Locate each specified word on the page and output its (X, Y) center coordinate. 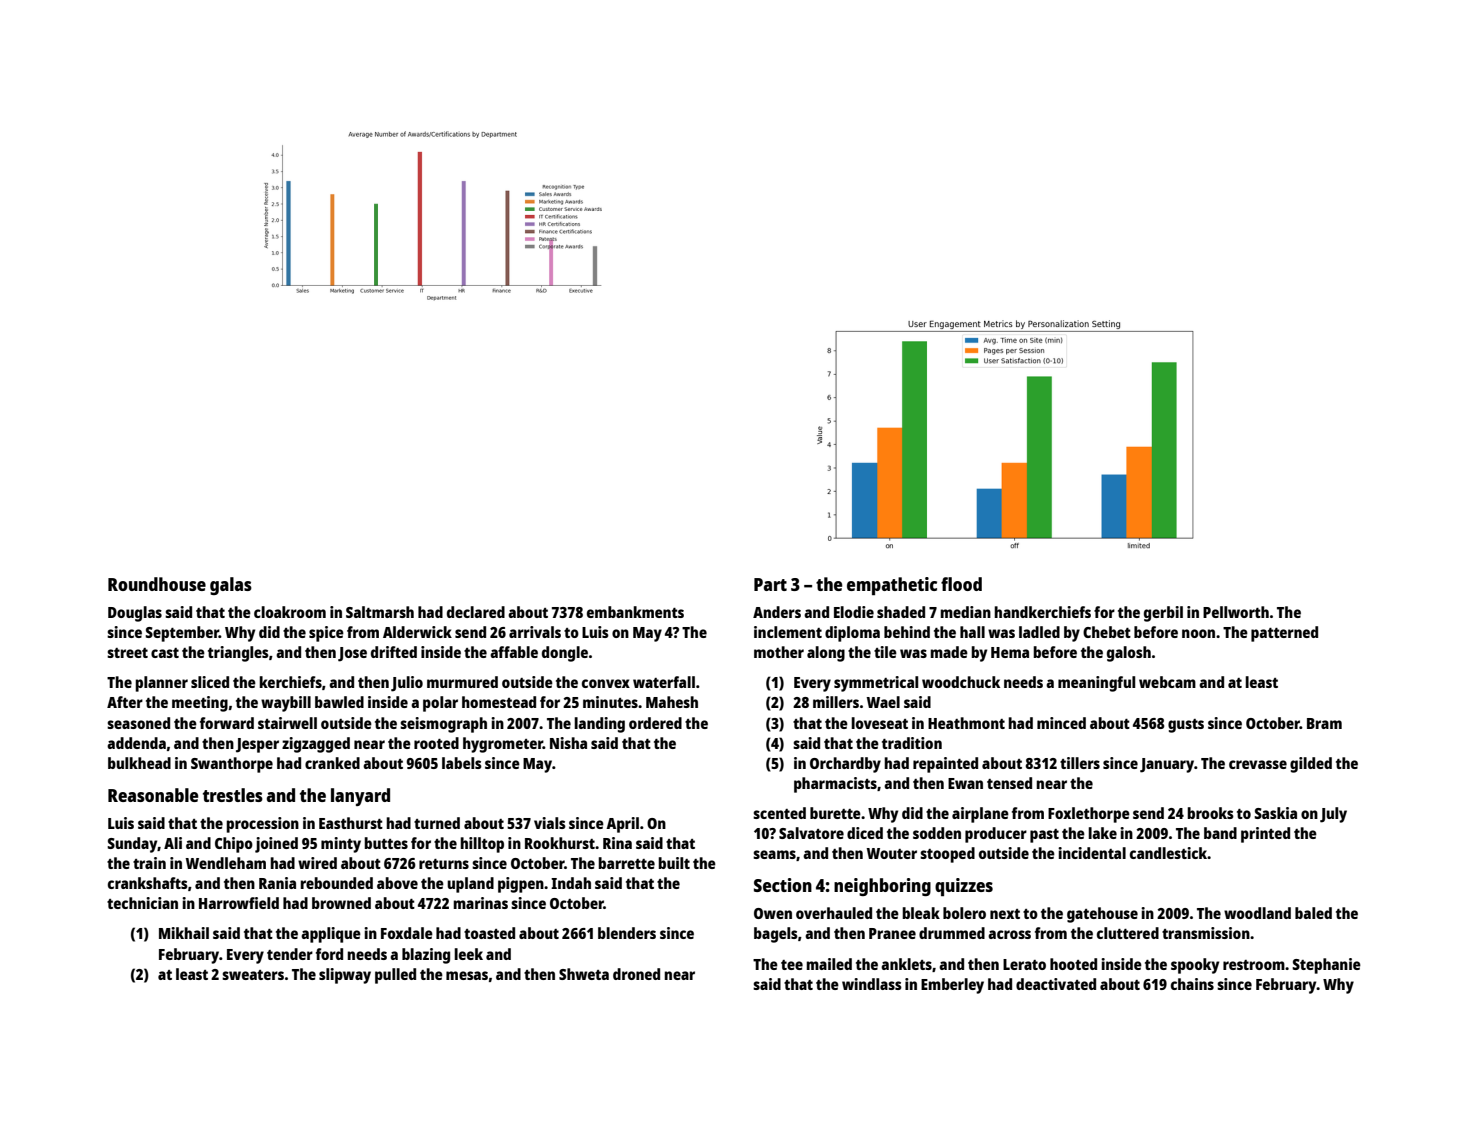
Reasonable (153, 795)
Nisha (568, 743)
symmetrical (876, 684)
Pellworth (1236, 612)
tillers (1080, 763)
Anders (777, 612)
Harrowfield (239, 903)
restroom (1254, 965)
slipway (345, 976)
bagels (776, 935)
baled (1313, 913)
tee (792, 965)
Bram (1324, 723)
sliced (210, 682)
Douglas (135, 614)
